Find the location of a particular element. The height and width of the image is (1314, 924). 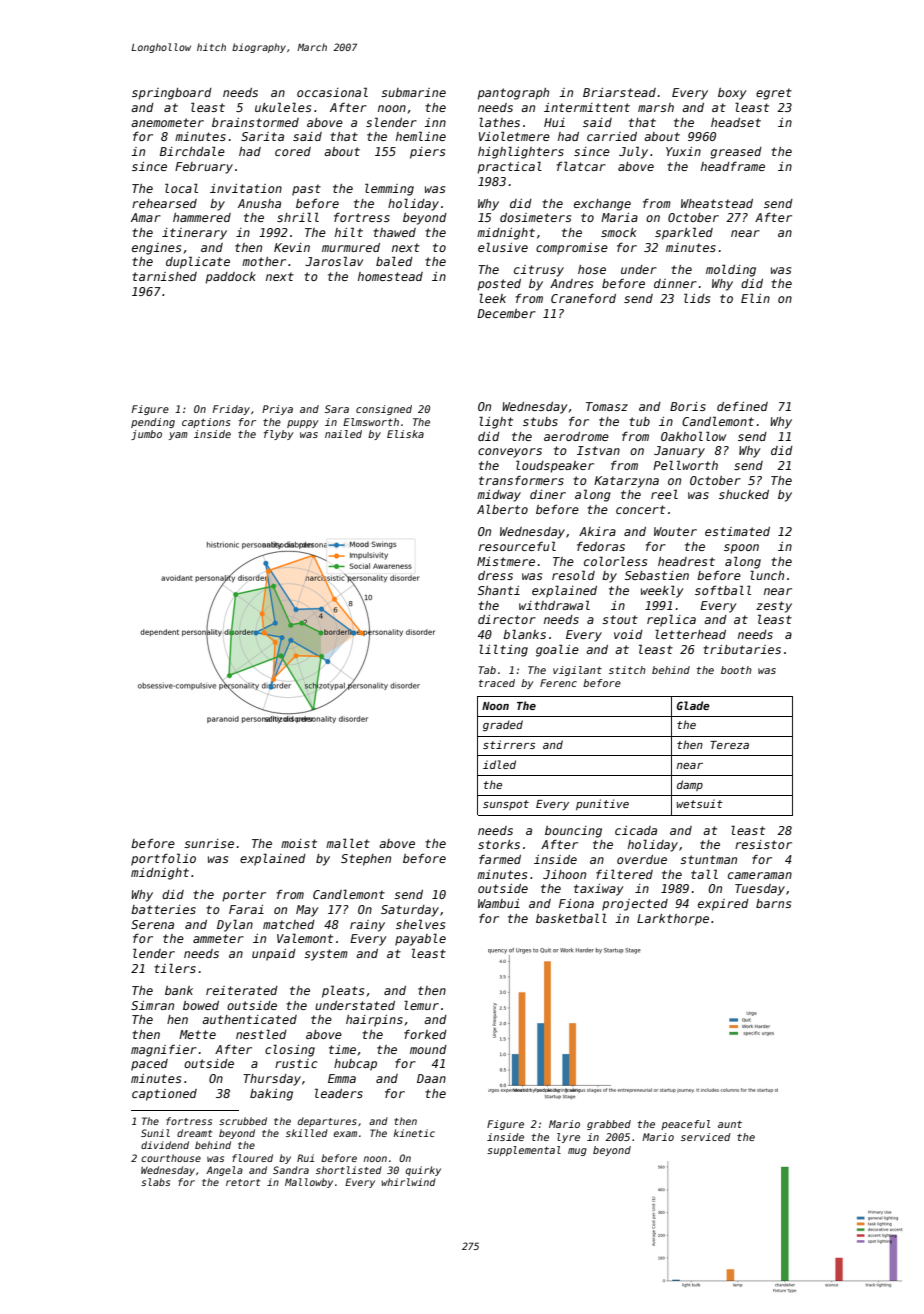

defined is located at coordinates (742, 406).
